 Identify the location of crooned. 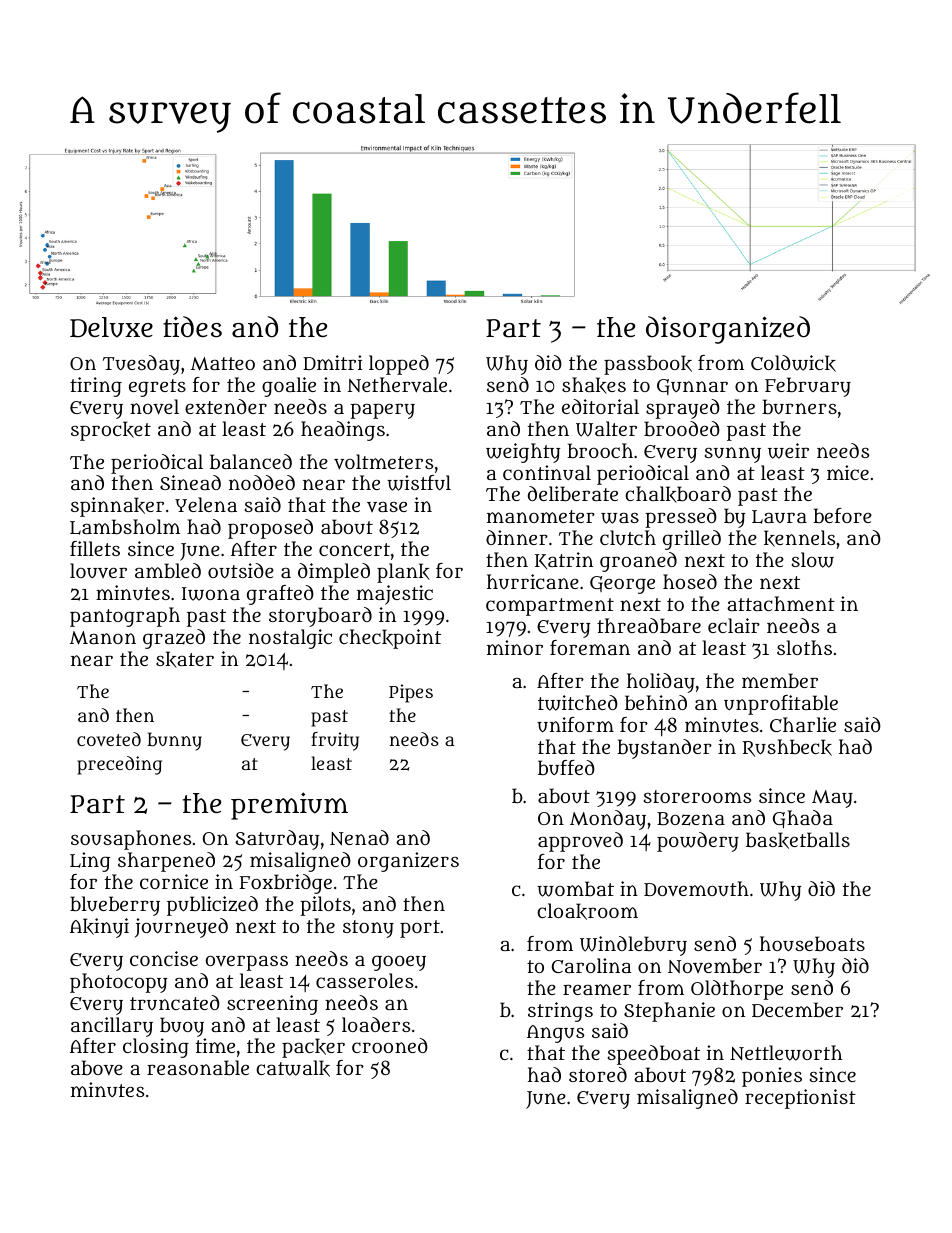
(390, 1045).
